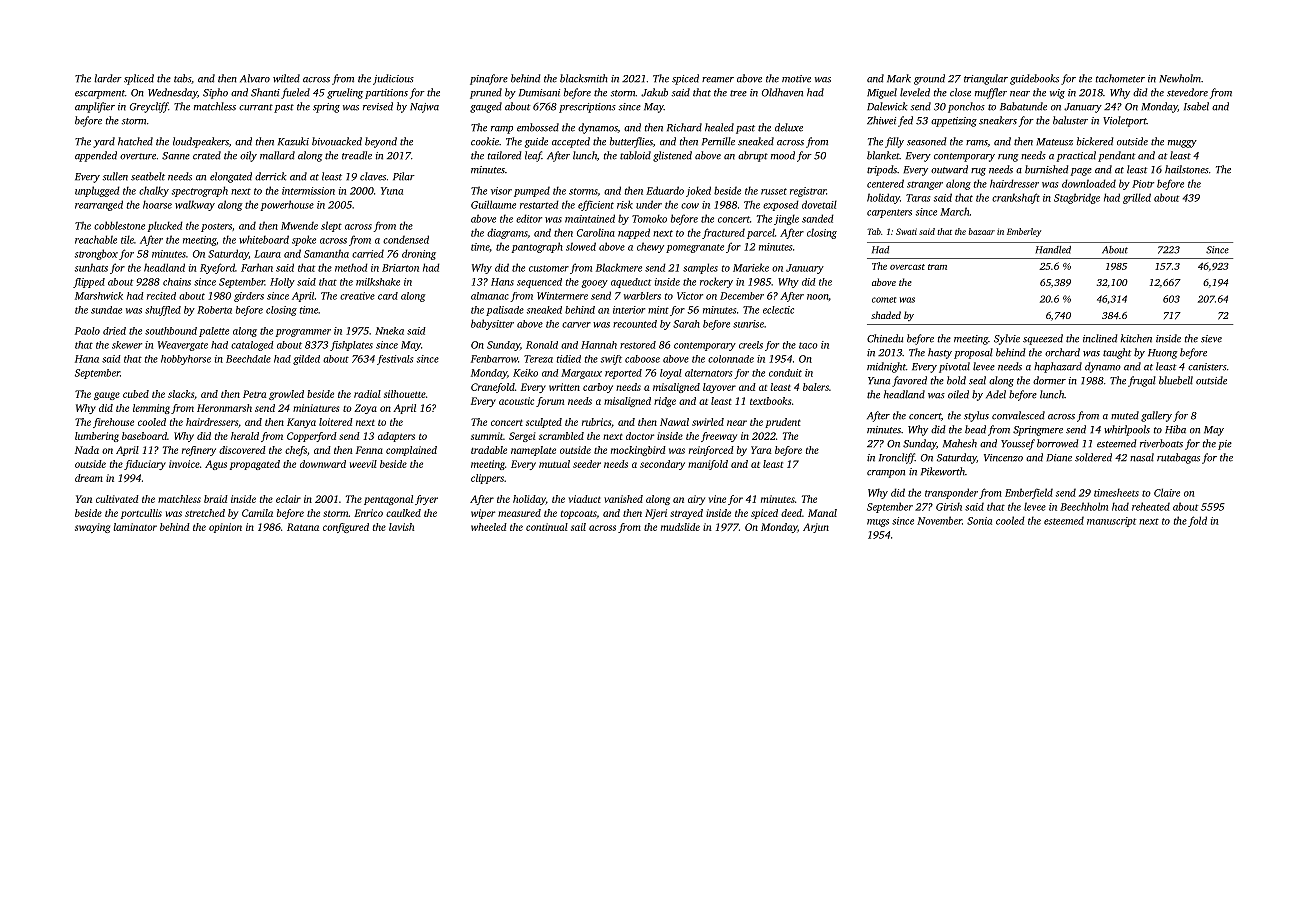 The width and height of the screenshot is (1308, 924). Describe the element at coordinates (532, 192) in the screenshot. I see `pumped` at that location.
